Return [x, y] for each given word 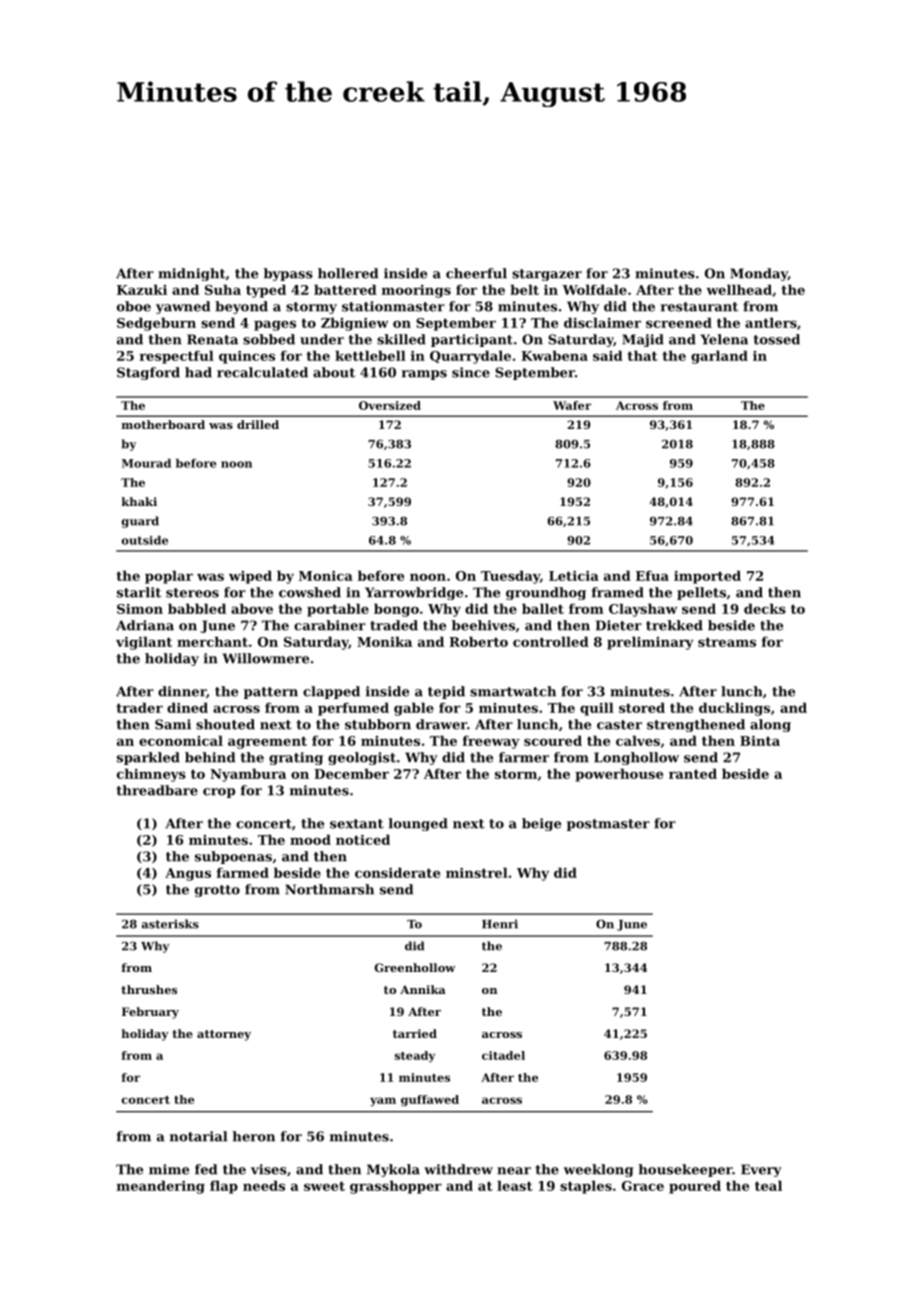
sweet [324, 1186]
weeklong [598, 1170]
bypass [288, 274]
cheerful [476, 273]
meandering [161, 1187]
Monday [759, 274]
